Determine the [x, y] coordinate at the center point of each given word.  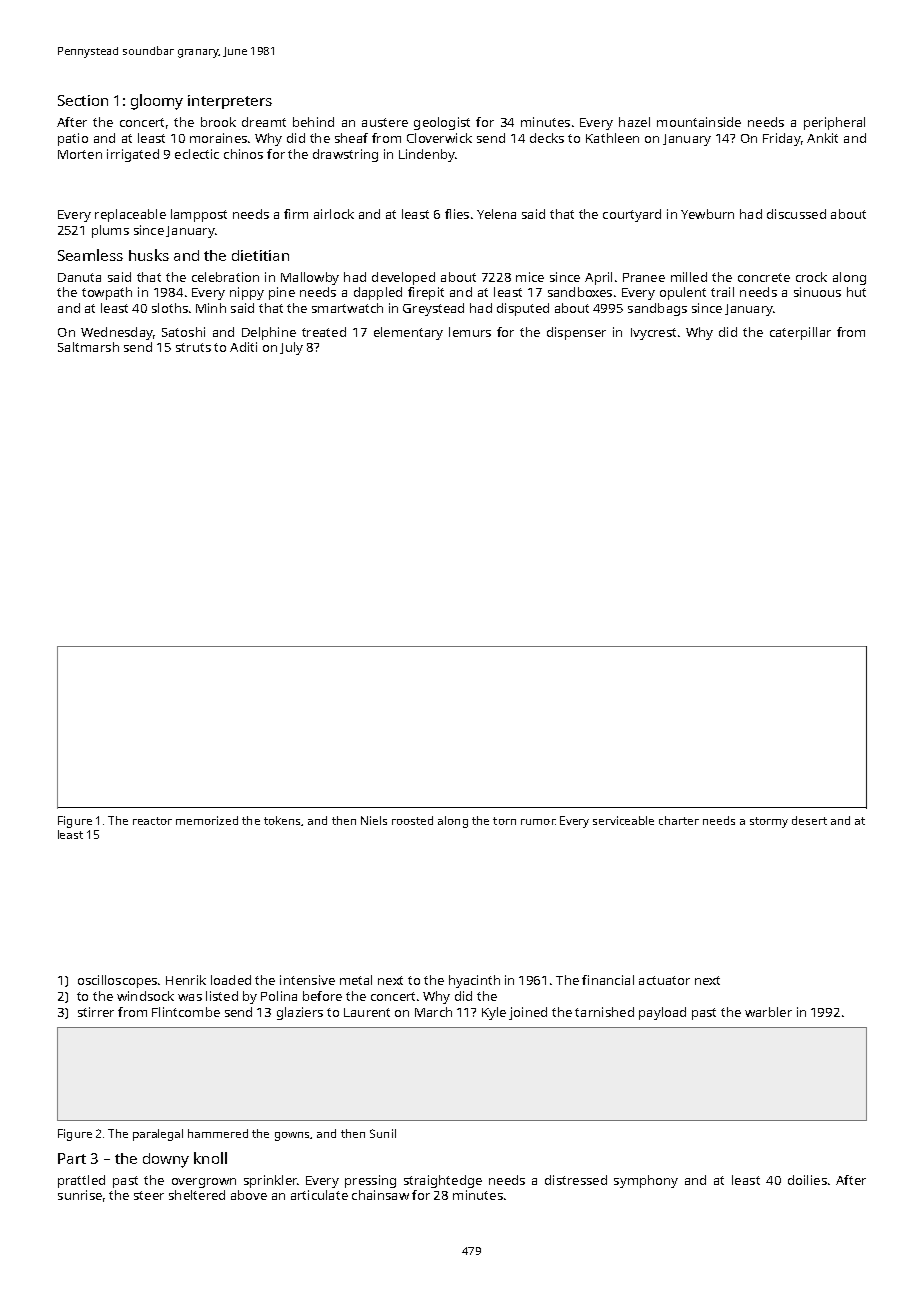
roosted [412, 820]
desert [809, 820]
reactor [152, 821]
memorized [207, 820]
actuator [664, 980]
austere [385, 122]
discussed [796, 214]
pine [282, 293]
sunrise [80, 1195]
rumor [538, 822]
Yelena [496, 214]
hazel [634, 122]
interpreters [230, 102]
